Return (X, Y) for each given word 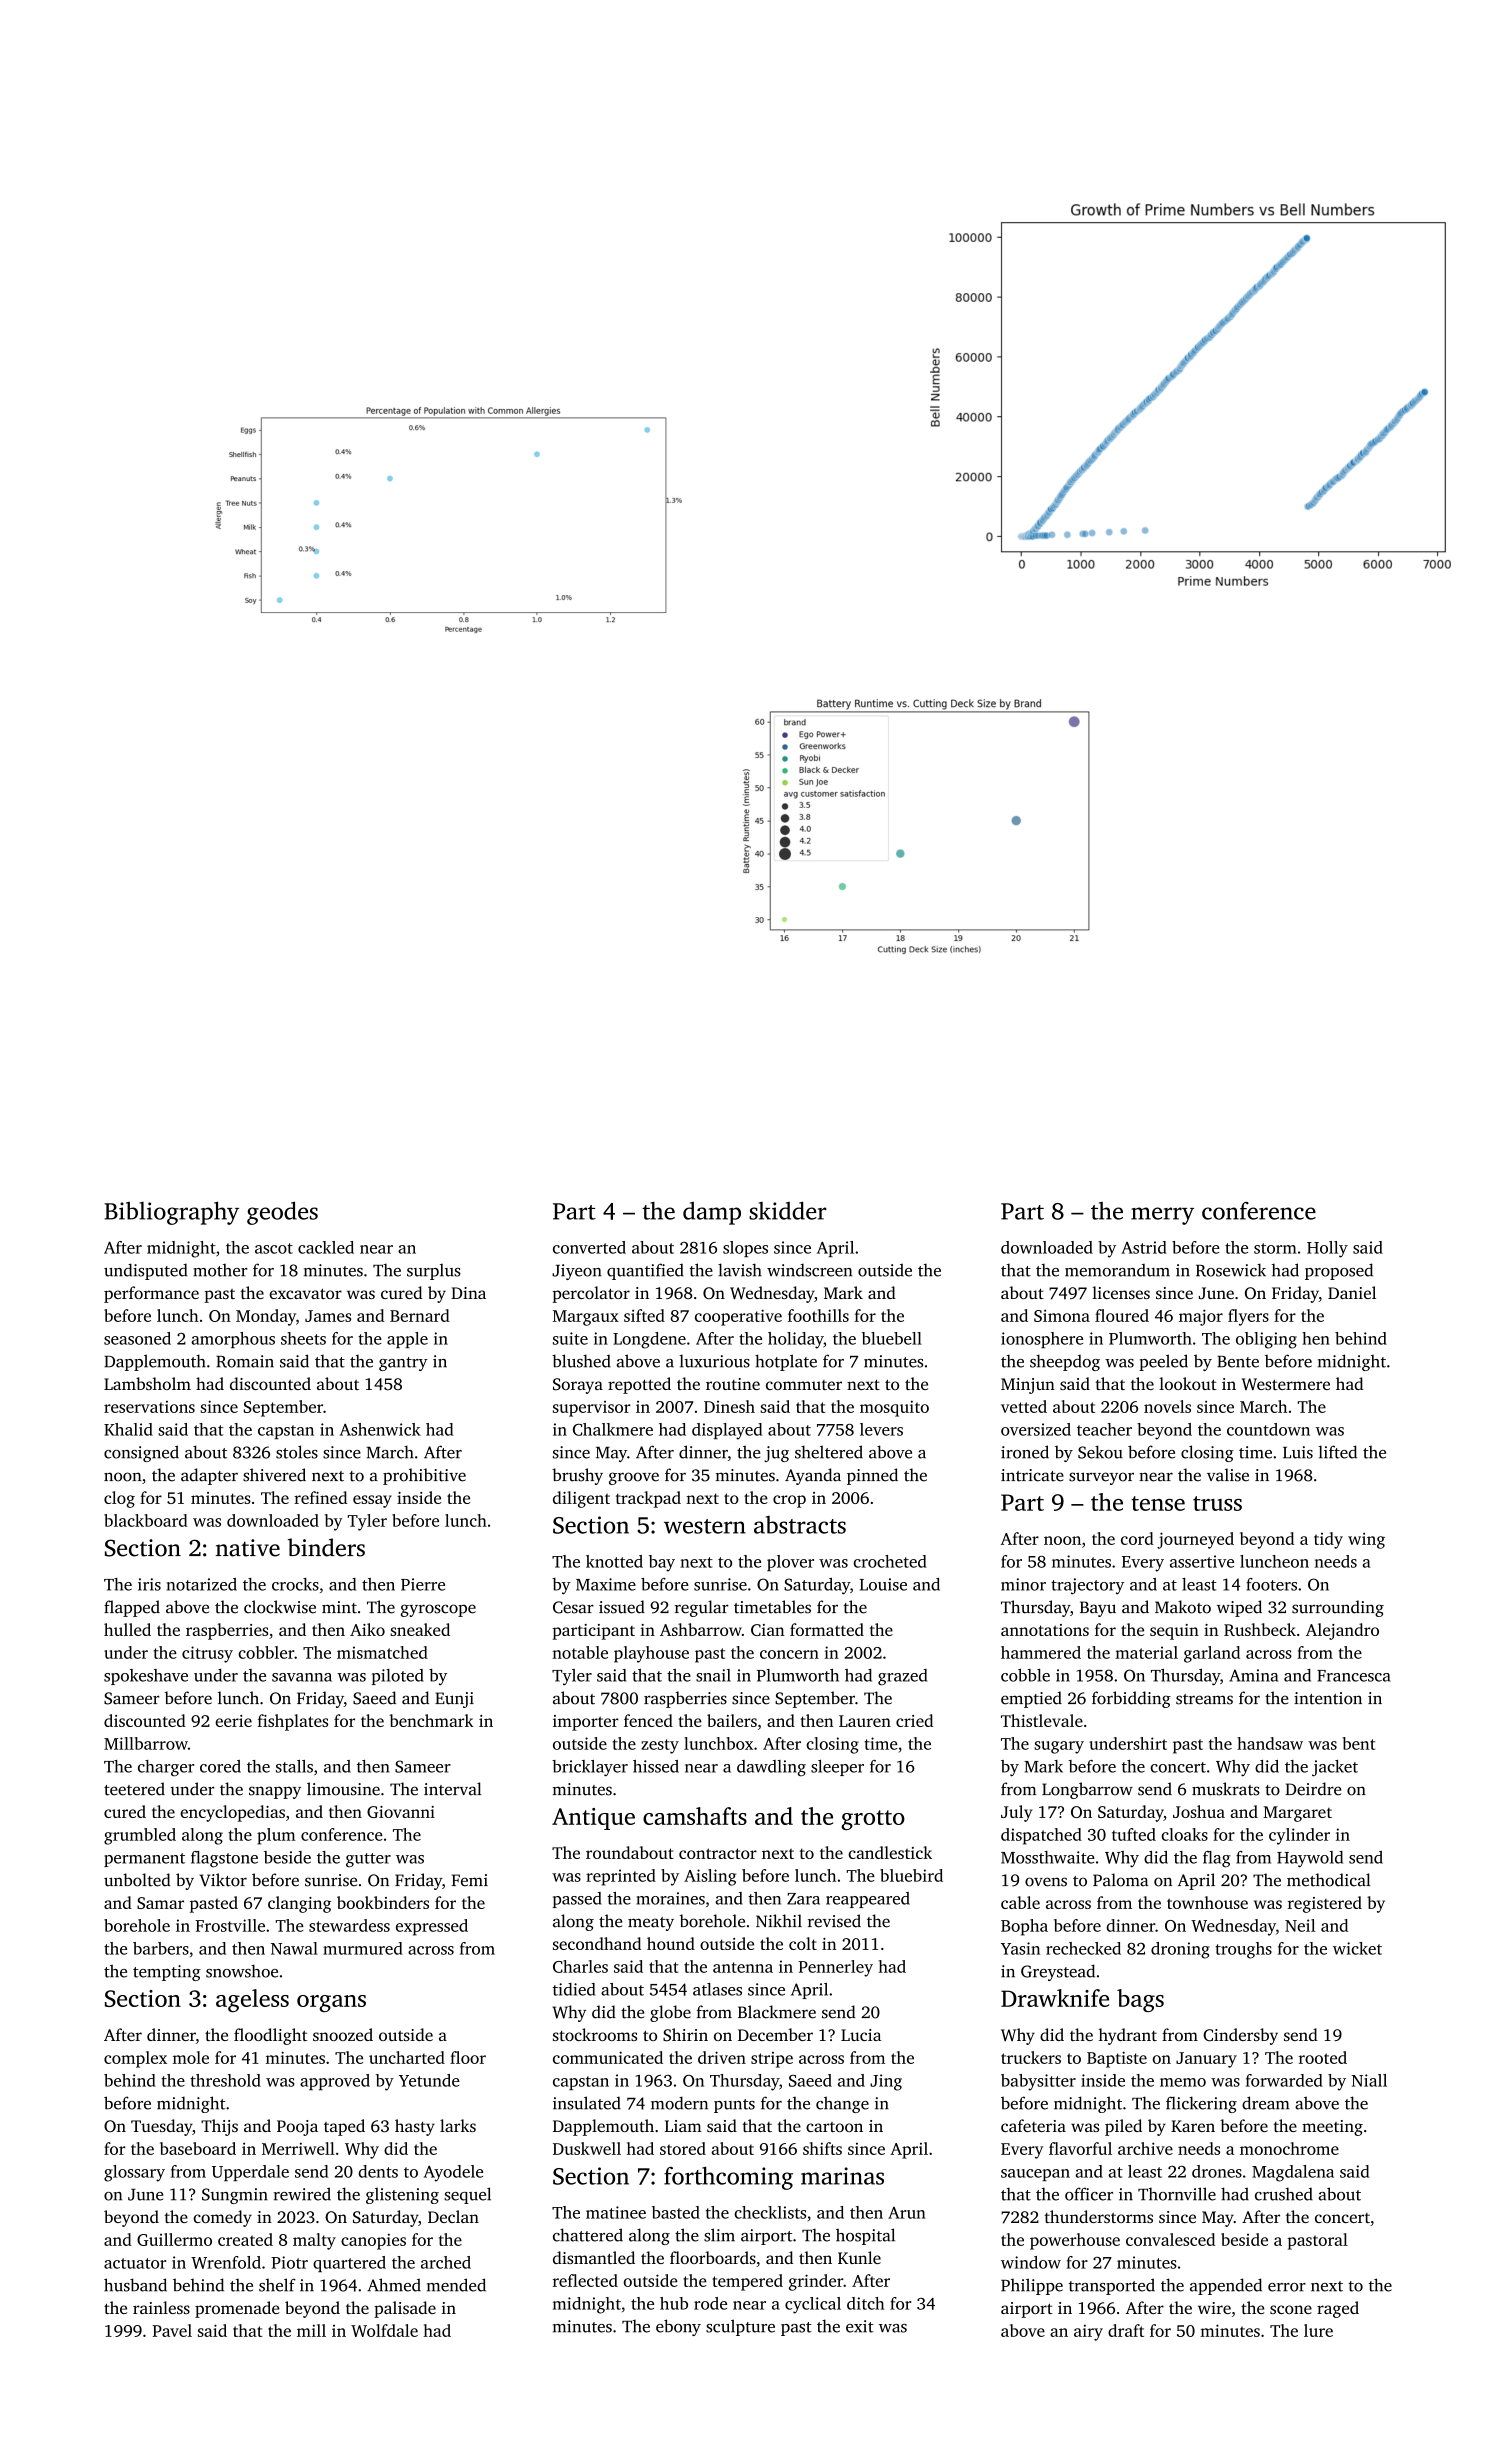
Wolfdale (384, 2330)
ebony (678, 2327)
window (1031, 2262)
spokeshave (146, 1677)
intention (1328, 1698)
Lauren (865, 1721)
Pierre (423, 1584)
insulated (587, 2103)
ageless (252, 2000)
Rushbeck (1260, 1629)
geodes (282, 1213)
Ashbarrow (701, 1629)
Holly (1327, 1249)
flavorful (1080, 2148)
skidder (788, 1210)
